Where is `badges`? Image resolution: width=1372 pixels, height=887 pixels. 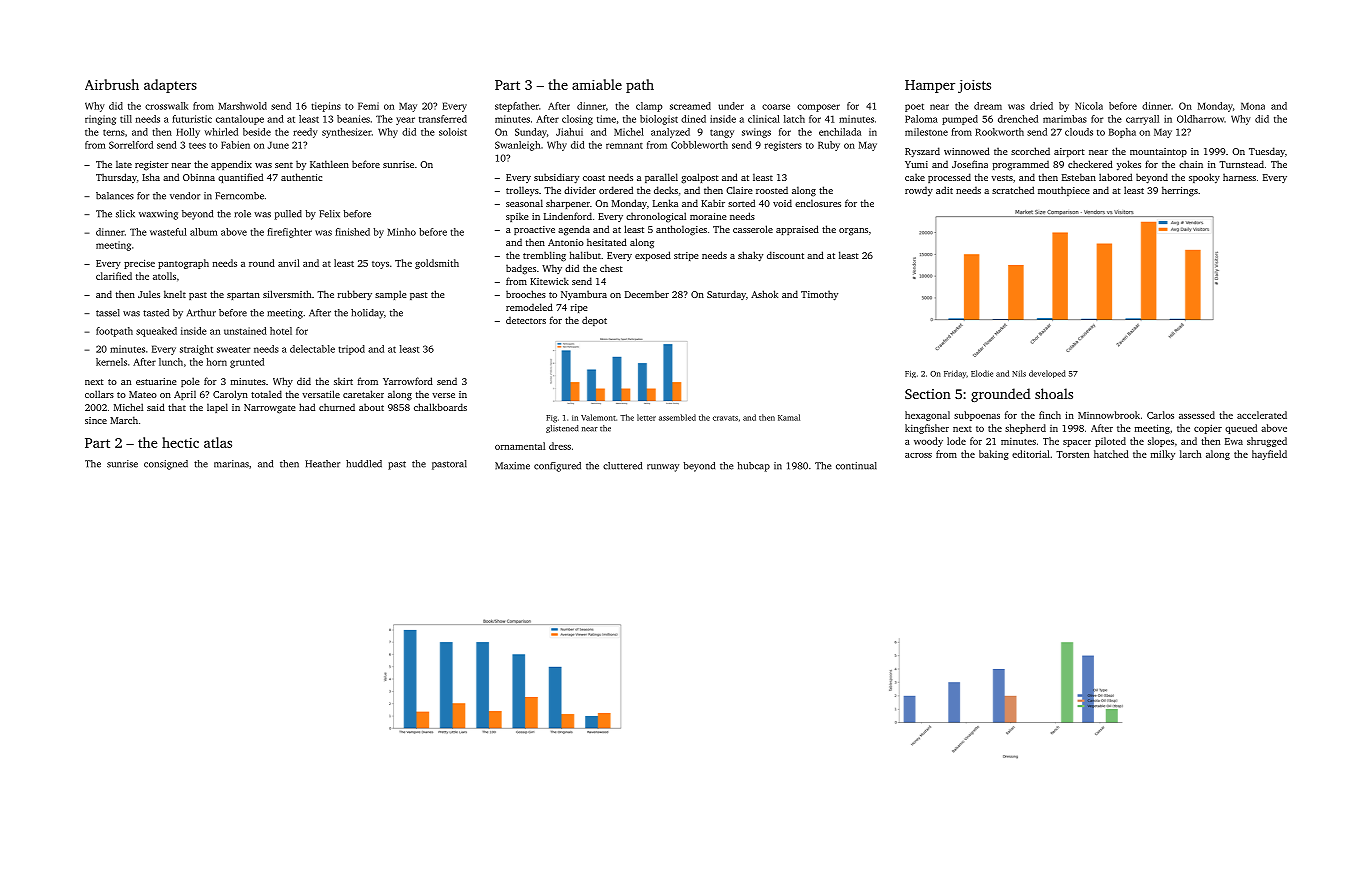 badges is located at coordinates (521, 269).
